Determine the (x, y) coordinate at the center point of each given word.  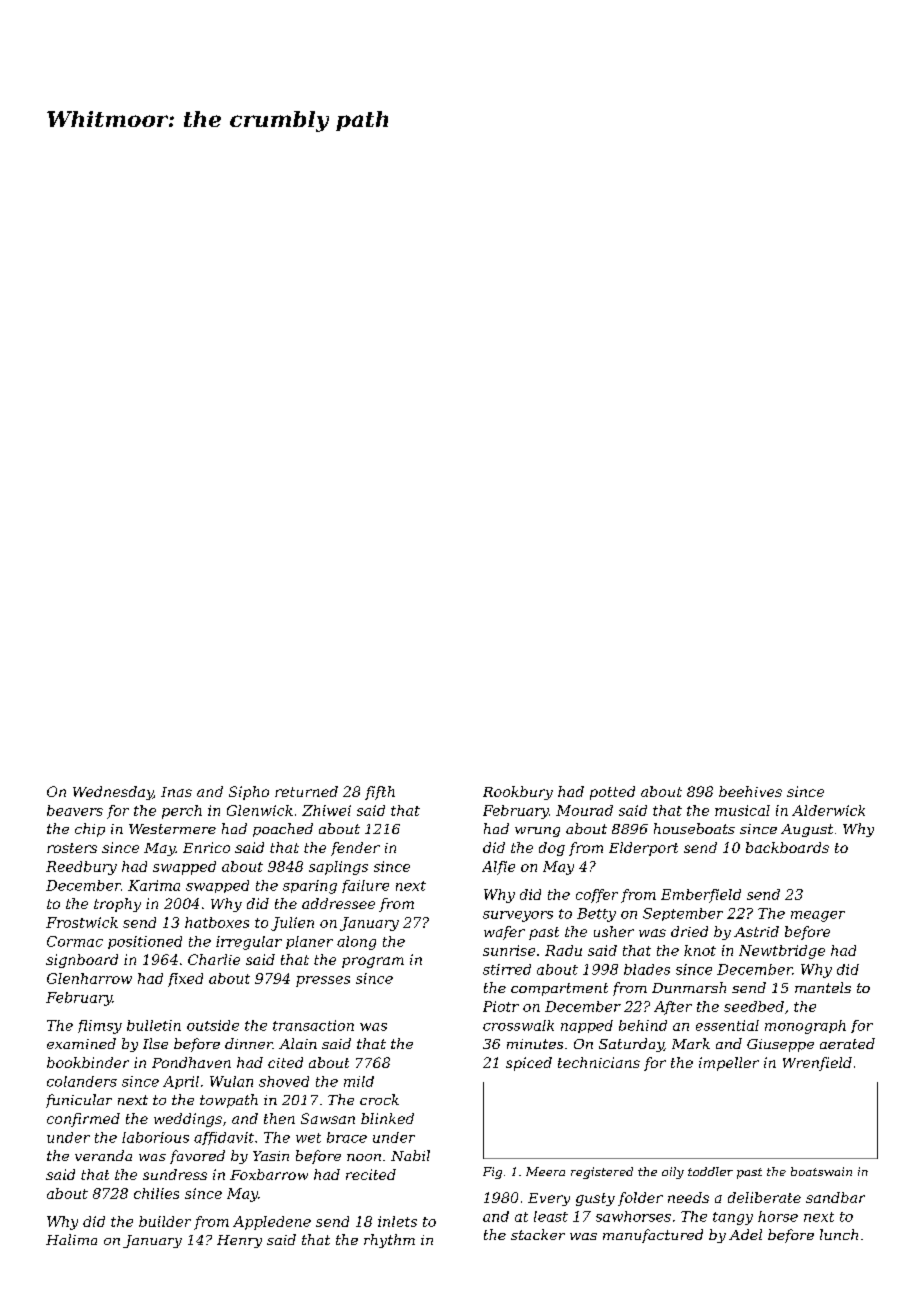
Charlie (214, 959)
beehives (750, 791)
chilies (156, 1193)
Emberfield (701, 896)
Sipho (249, 793)
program (373, 962)
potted (612, 793)
